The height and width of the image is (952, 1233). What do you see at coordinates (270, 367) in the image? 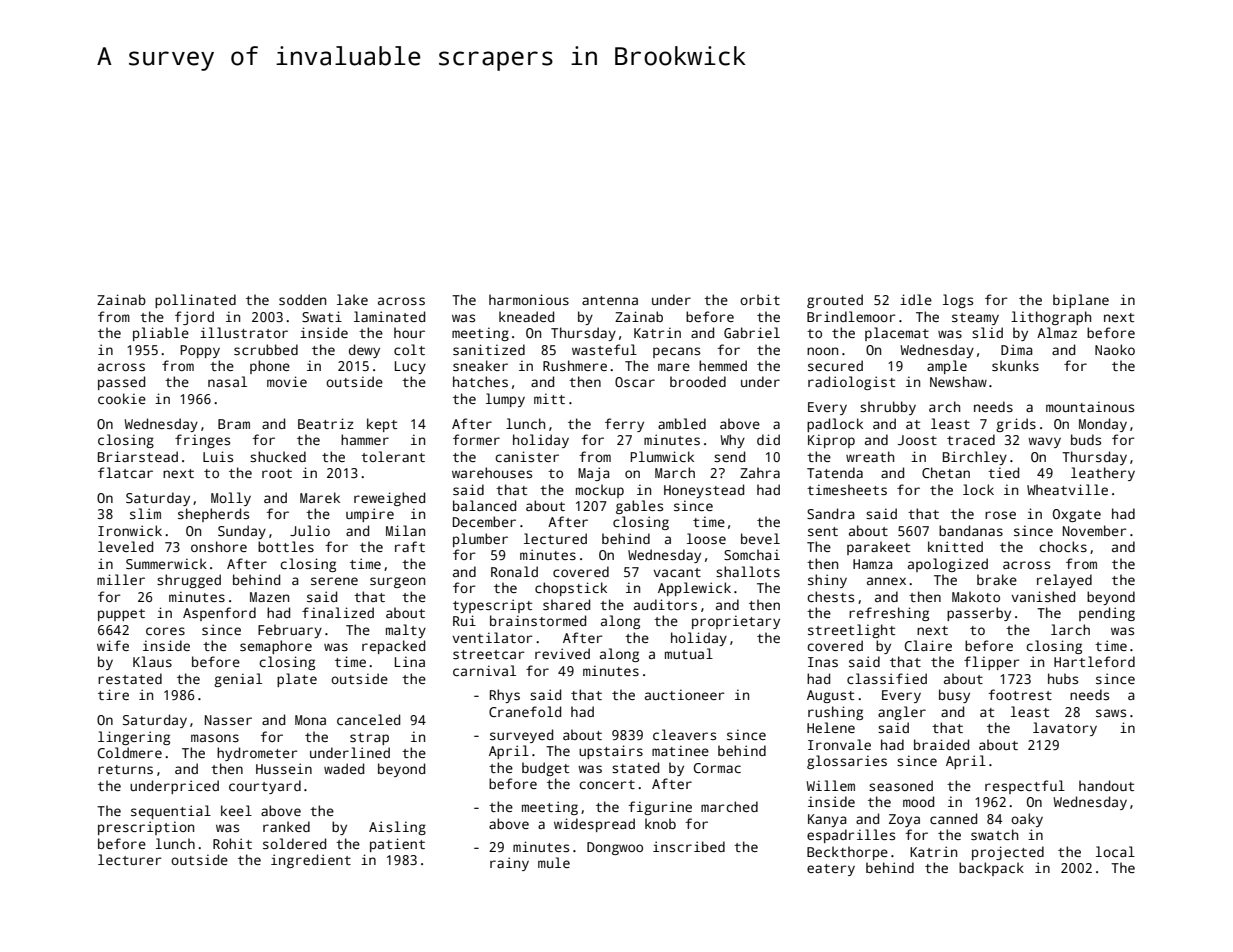
I see `phone` at bounding box center [270, 367].
